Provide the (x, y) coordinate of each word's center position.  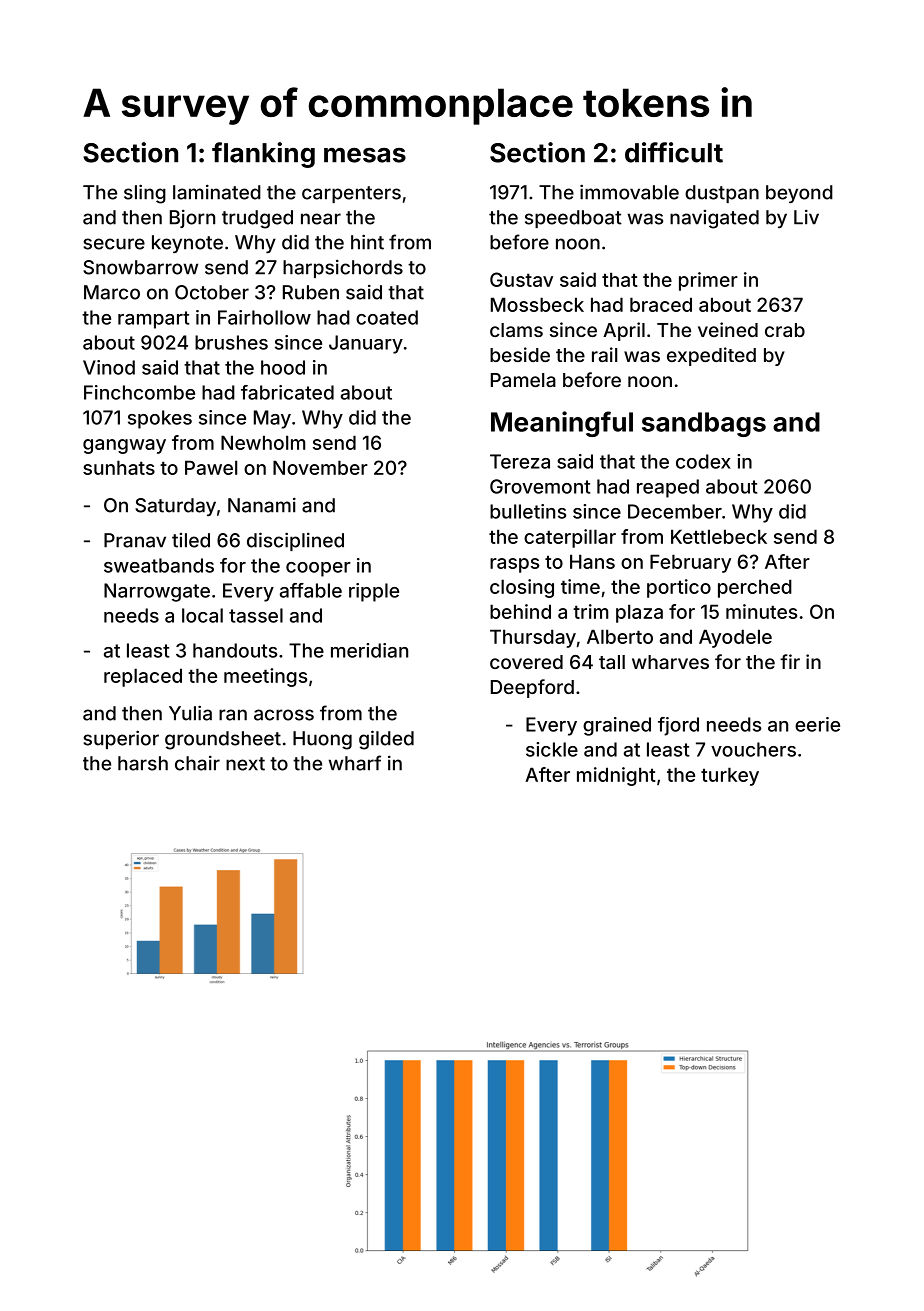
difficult (674, 152)
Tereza (520, 461)
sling (145, 194)
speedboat (573, 219)
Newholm (263, 442)
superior (121, 739)
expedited (711, 356)
